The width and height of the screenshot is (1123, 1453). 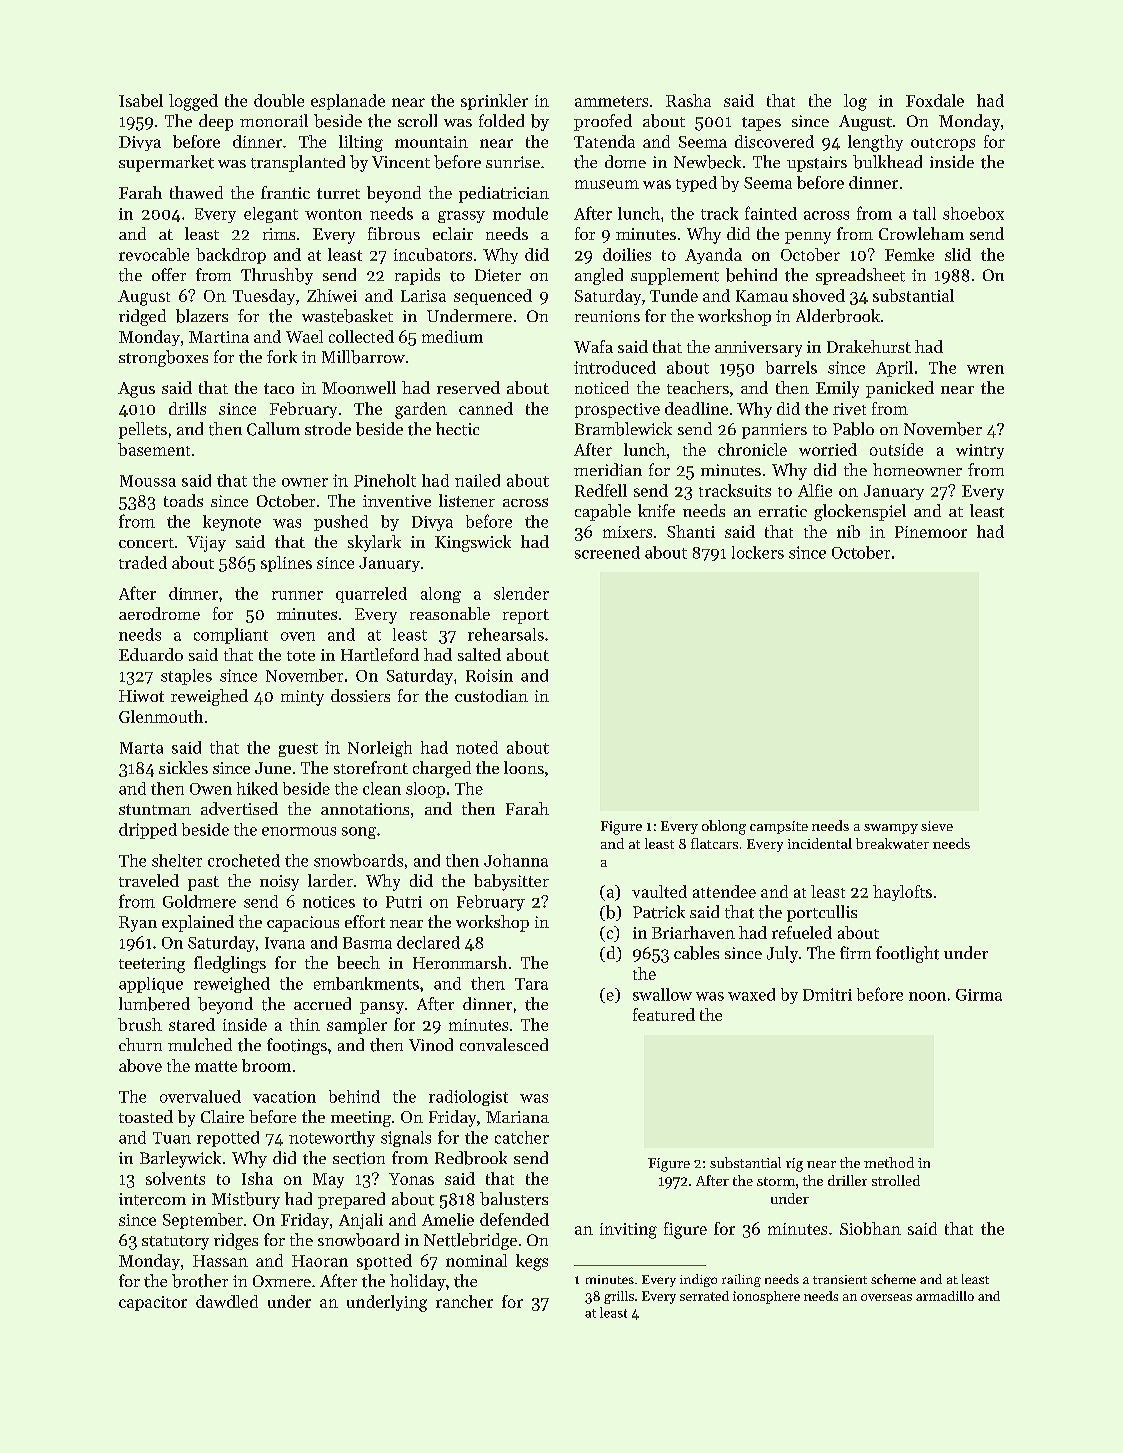 I want to click on Drakehurst, so click(x=869, y=346).
